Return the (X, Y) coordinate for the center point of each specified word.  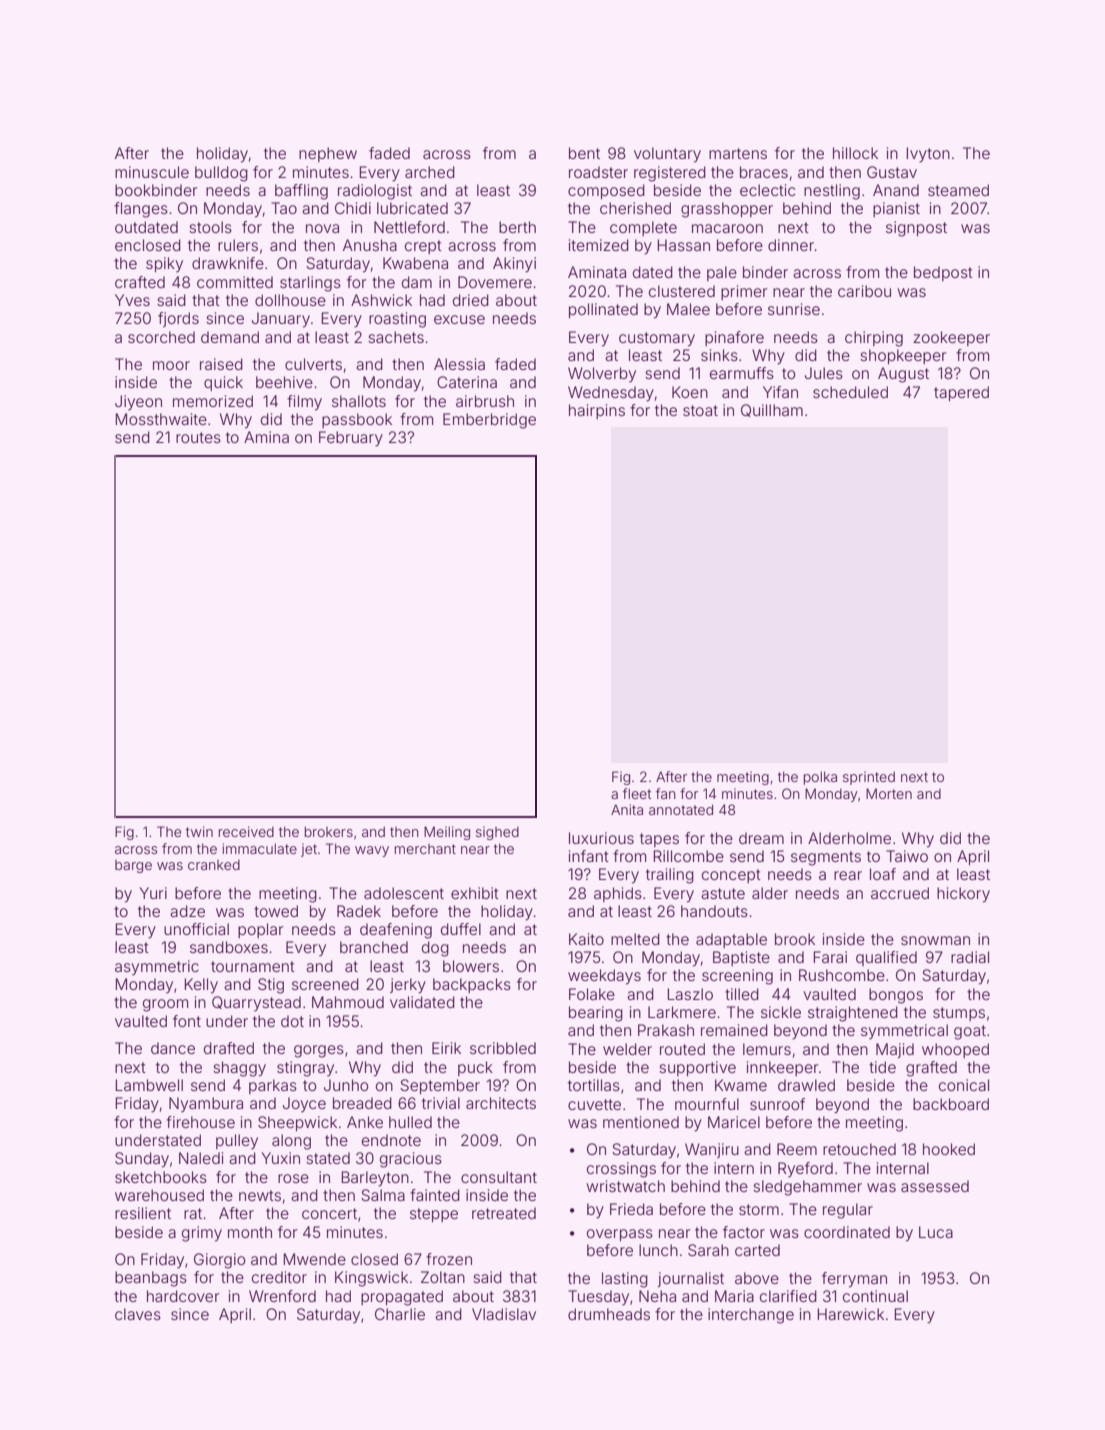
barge (133, 866)
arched (430, 172)
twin (199, 831)
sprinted (869, 778)
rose (293, 1178)
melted (635, 939)
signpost (916, 229)
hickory (963, 895)
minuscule (152, 172)
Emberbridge (489, 421)
